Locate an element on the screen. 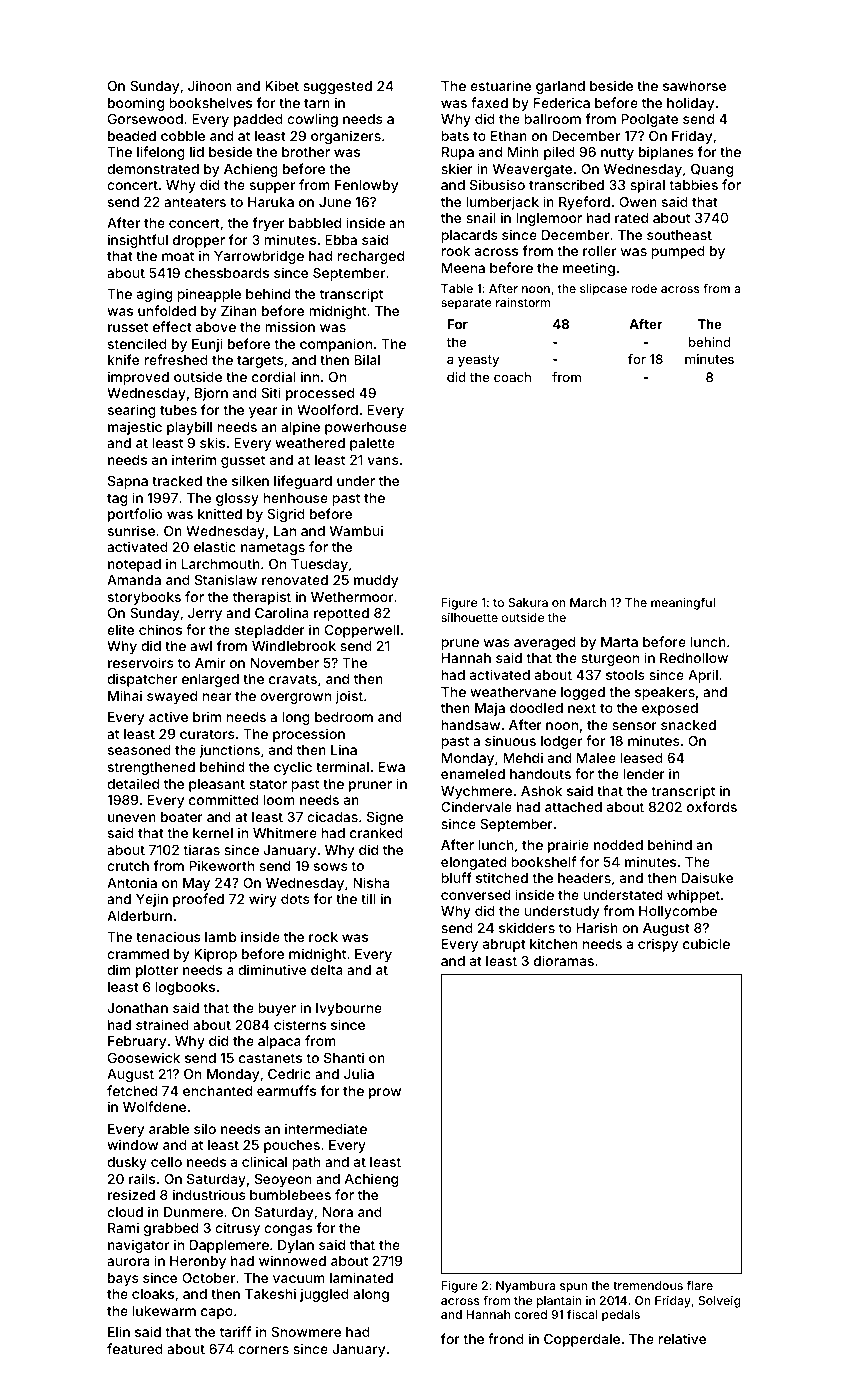 This screenshot has height=1400, width=849. overgrown is located at coordinates (295, 698).
